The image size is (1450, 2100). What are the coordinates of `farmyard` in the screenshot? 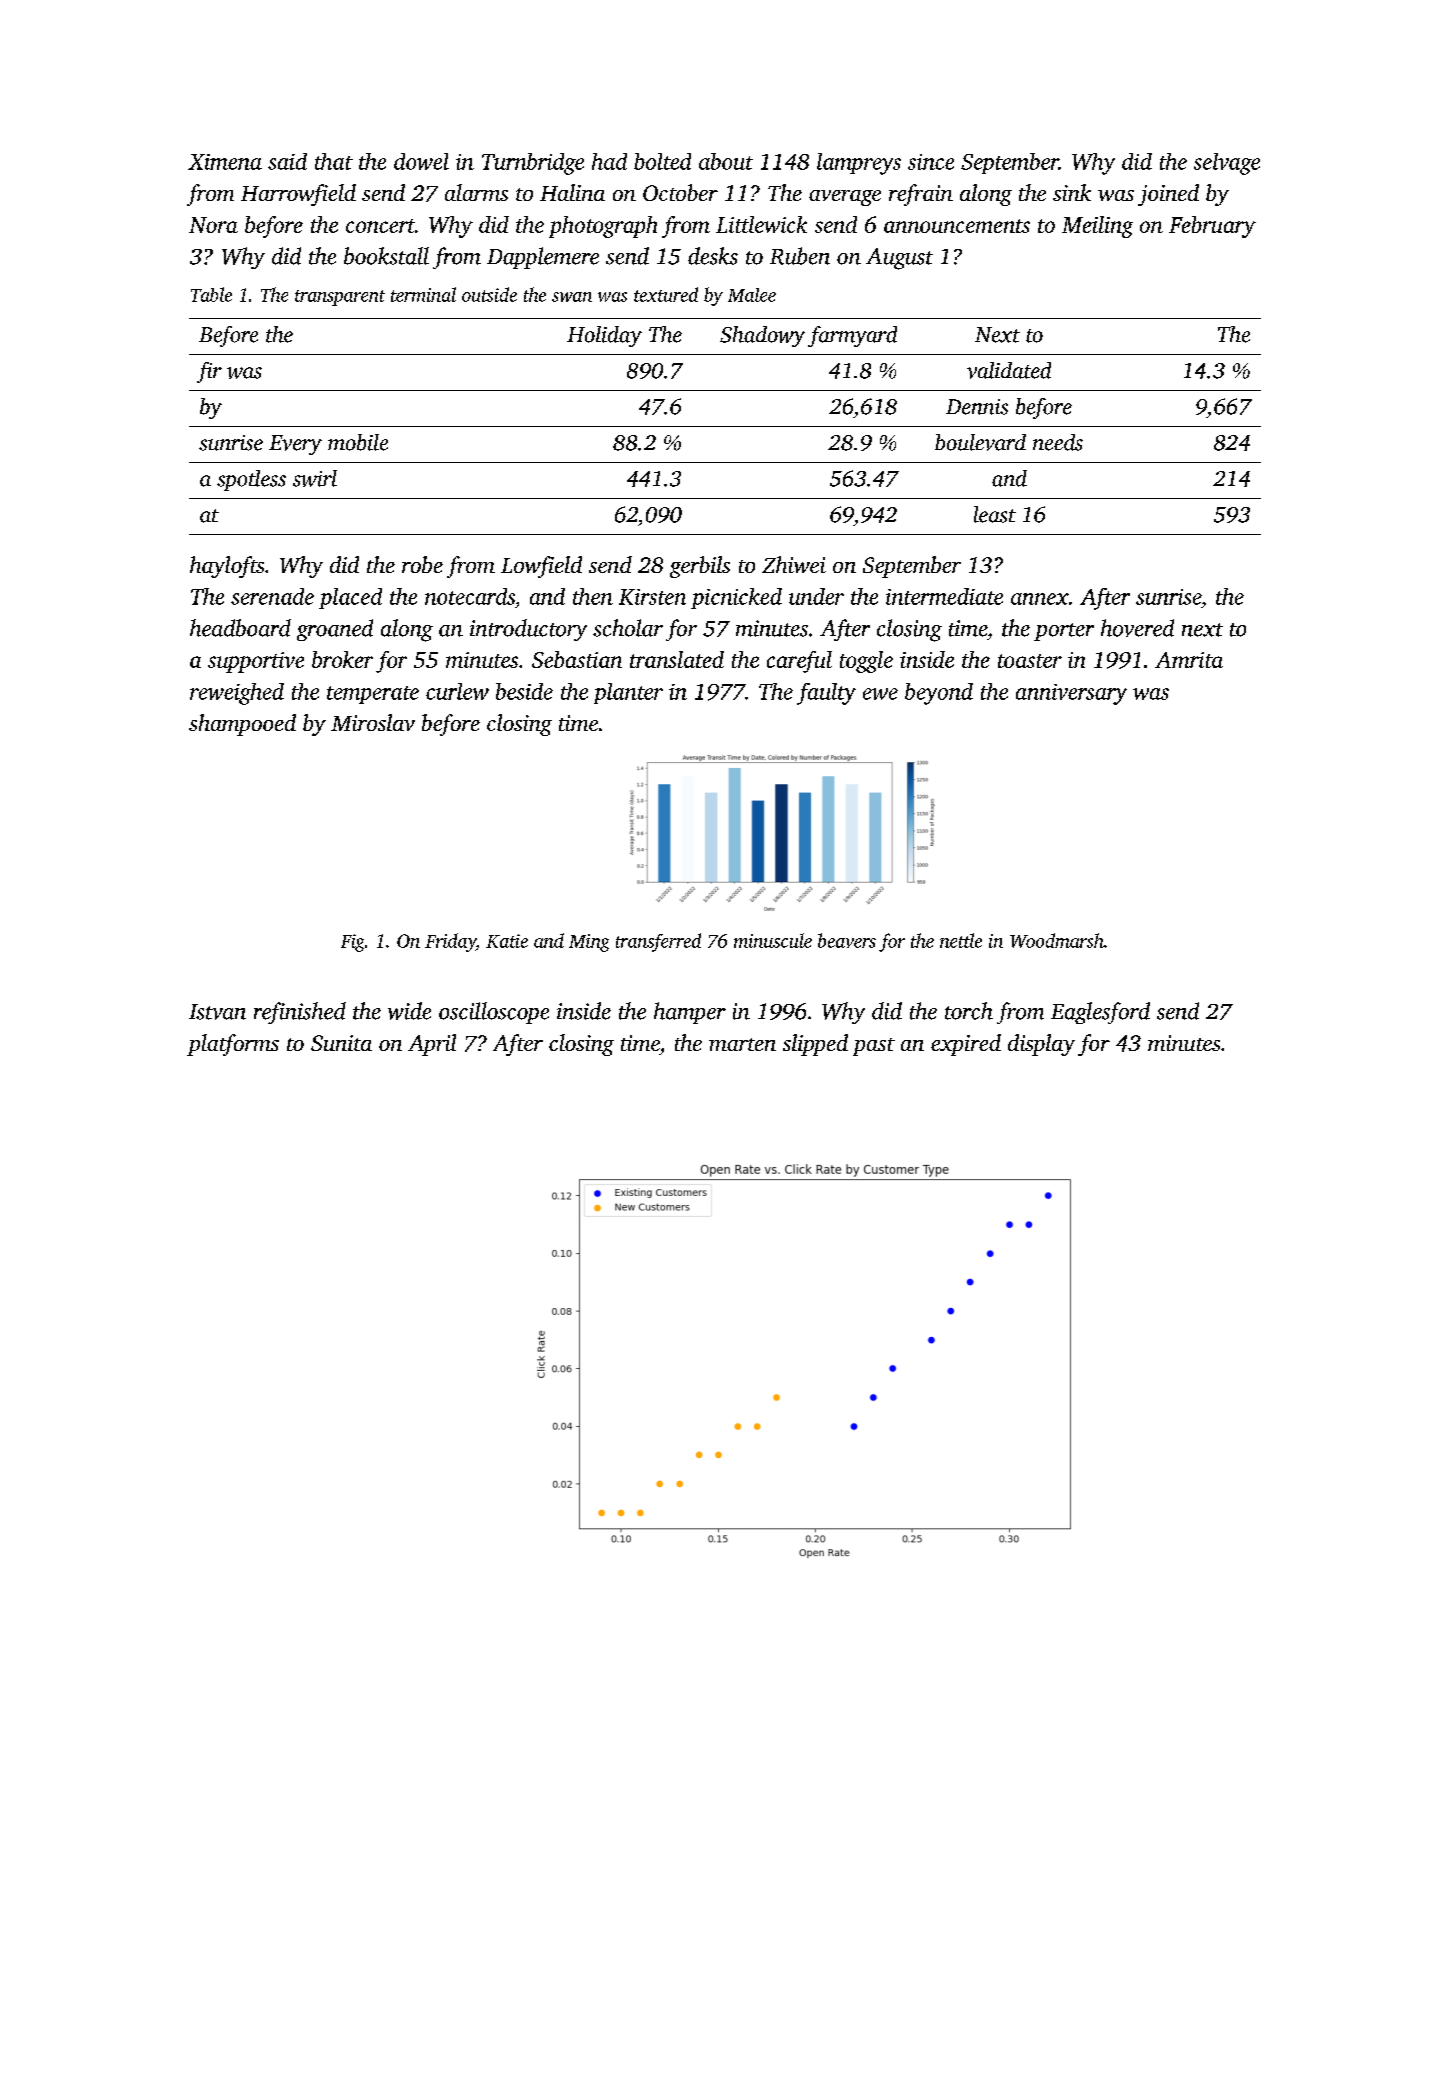 It's located at (852, 336).
